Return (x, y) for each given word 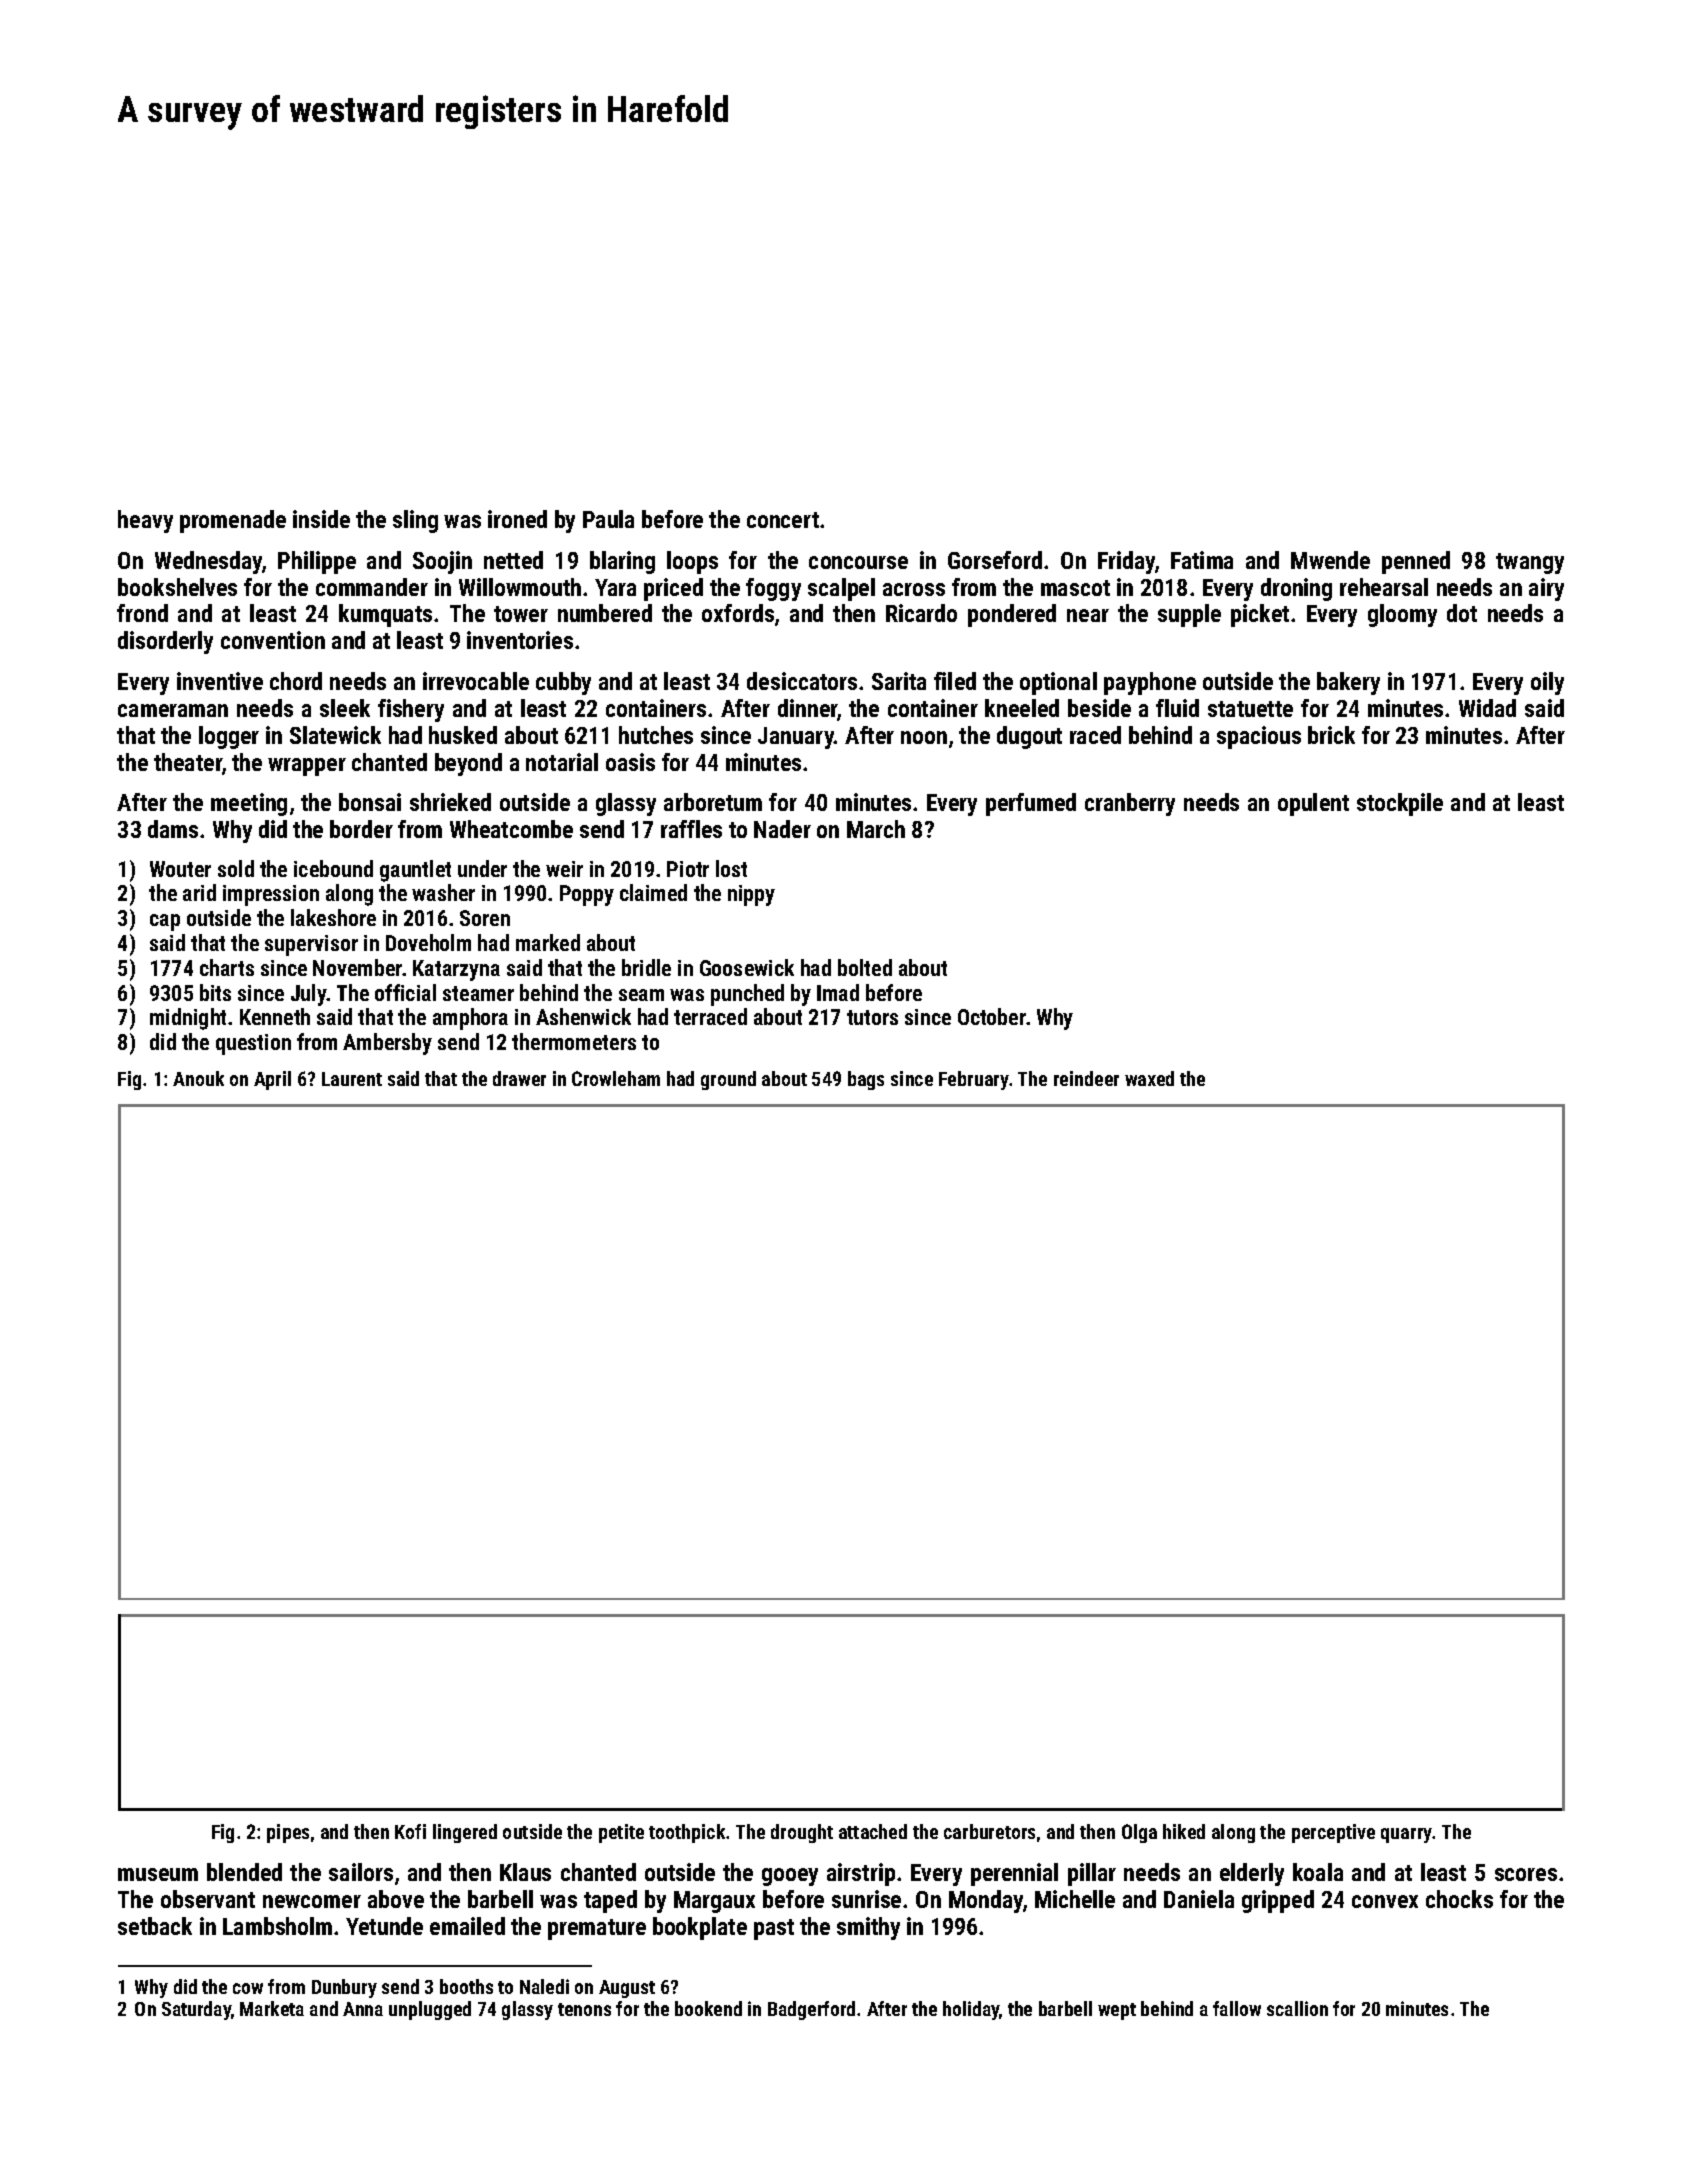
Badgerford (811, 2010)
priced (673, 589)
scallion (1297, 2008)
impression (271, 895)
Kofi (410, 1831)
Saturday (196, 2010)
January (796, 738)
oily (1547, 683)
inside (321, 519)
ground (728, 1080)
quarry (1407, 1835)
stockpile (1400, 804)
